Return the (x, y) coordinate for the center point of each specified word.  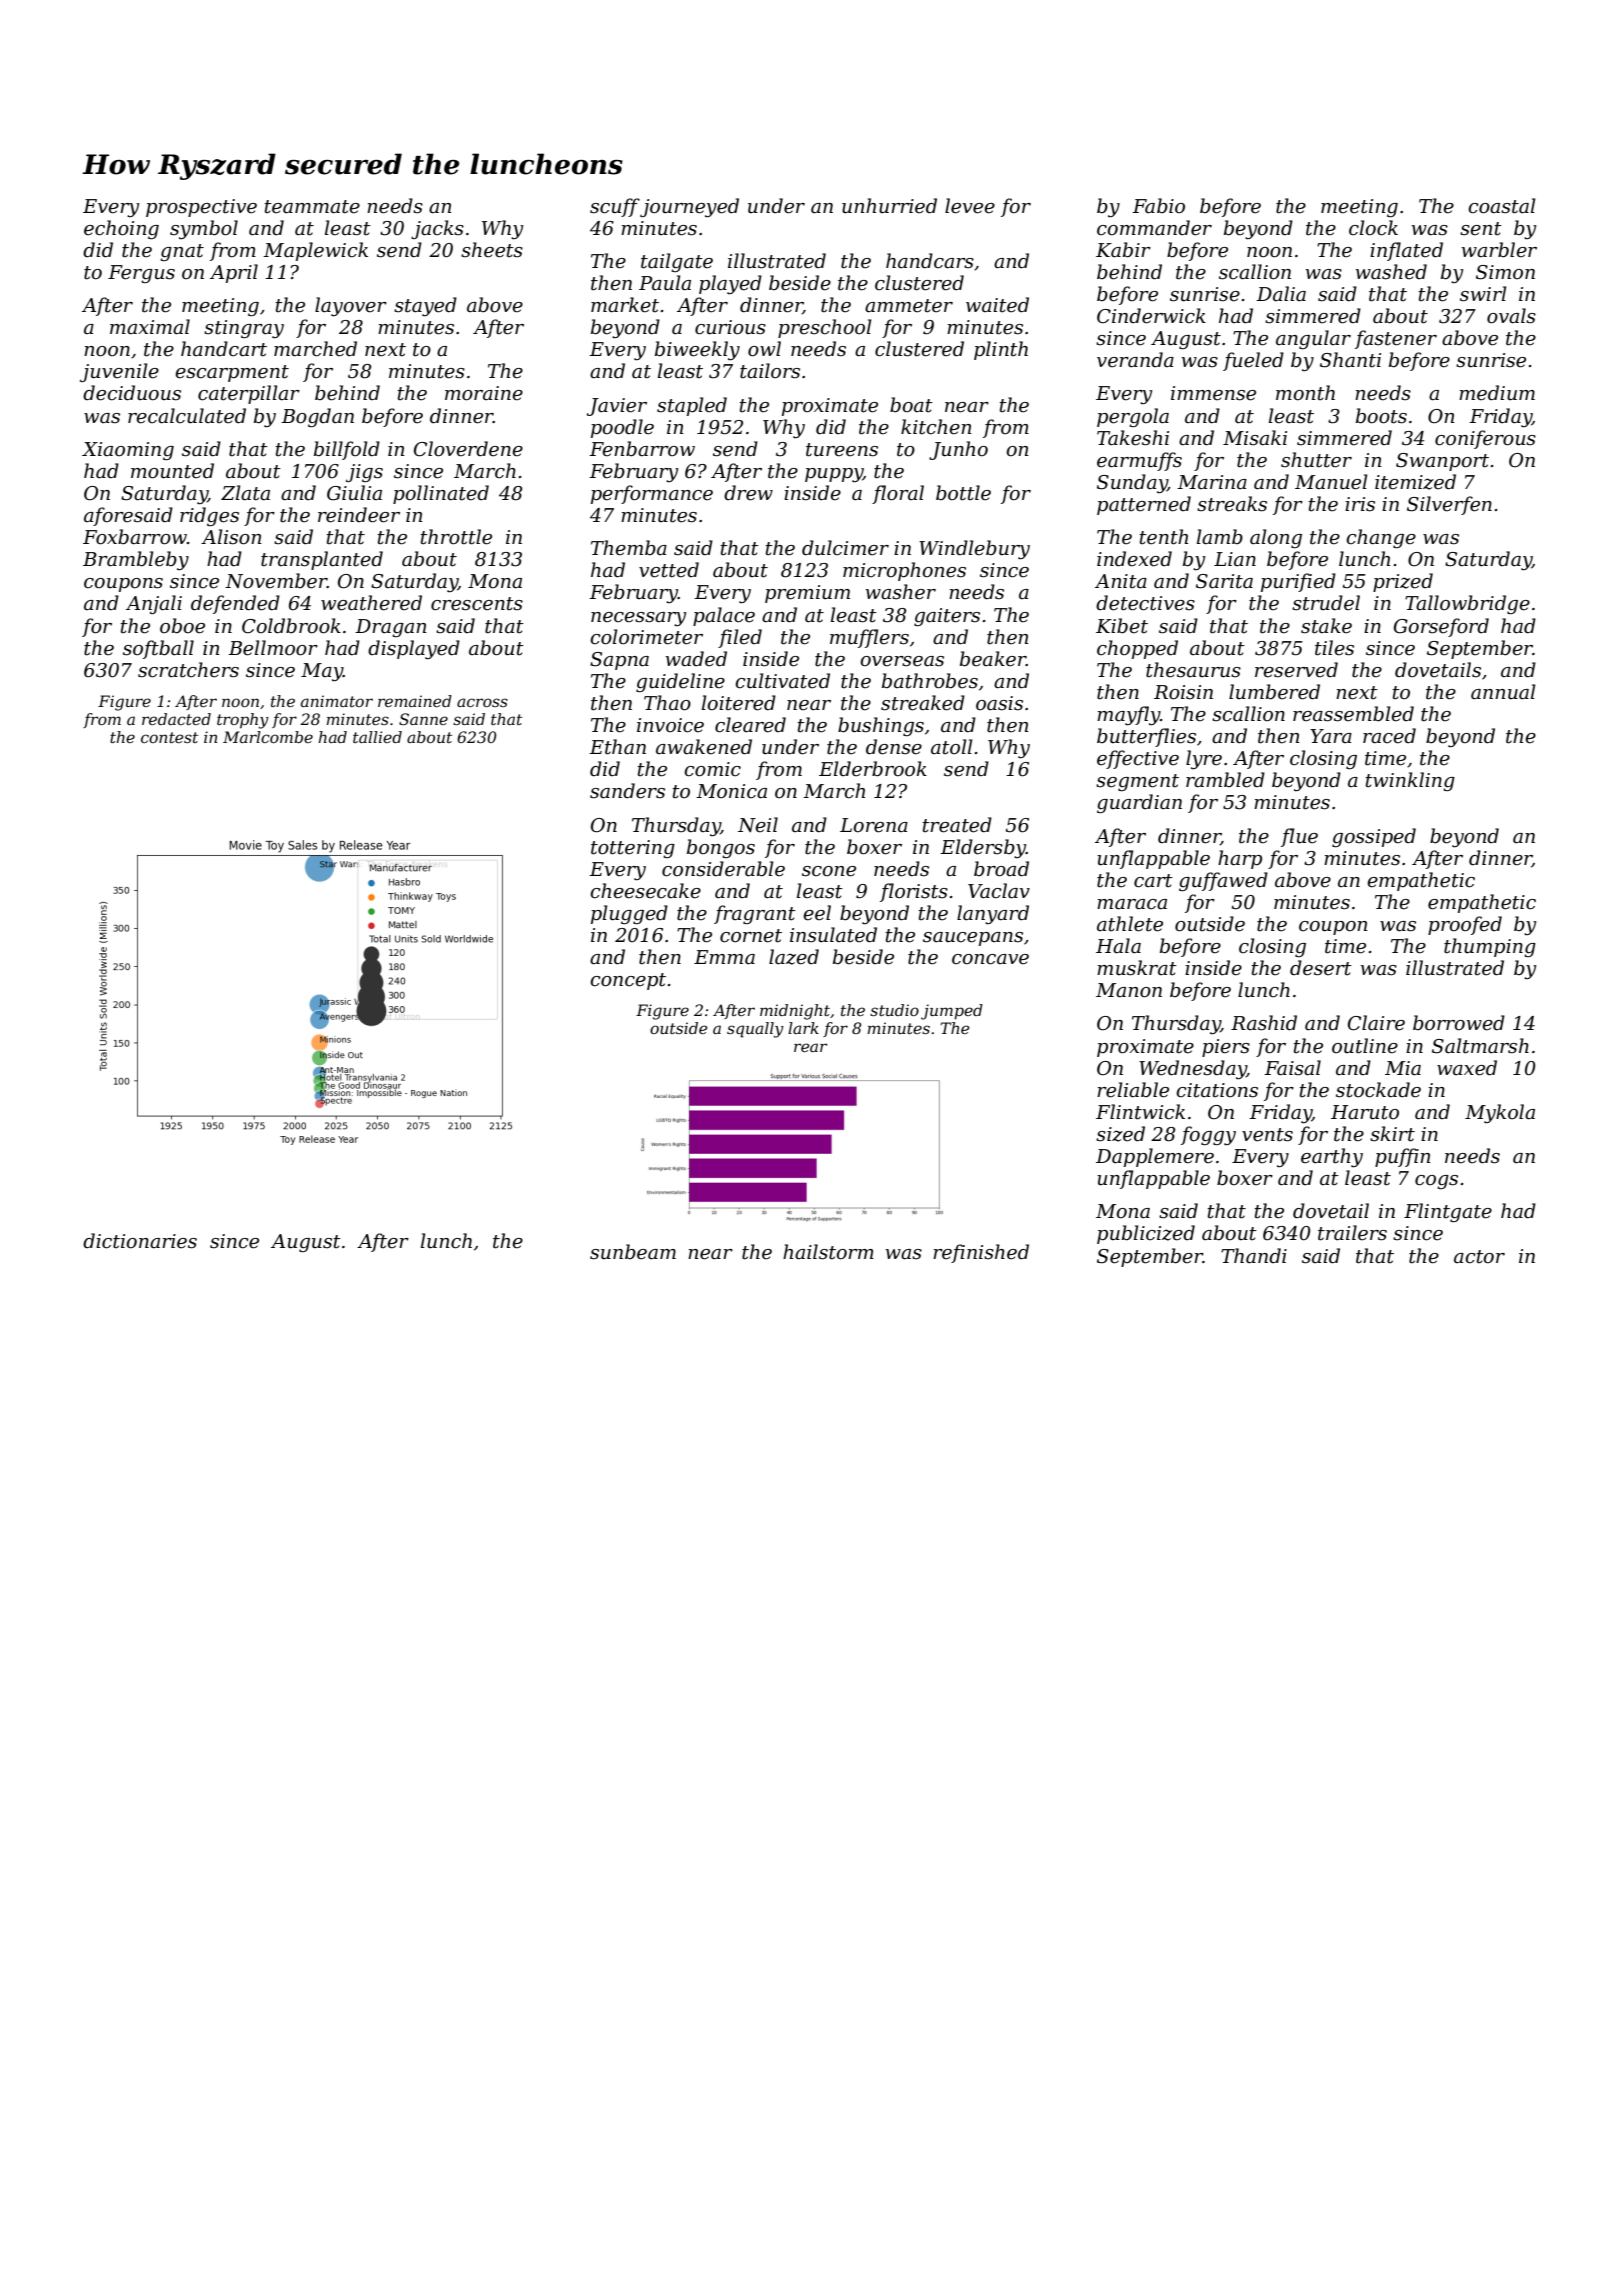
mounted (172, 471)
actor (1479, 1257)
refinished (981, 1253)
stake (1326, 626)
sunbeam (633, 1252)
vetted (669, 570)
